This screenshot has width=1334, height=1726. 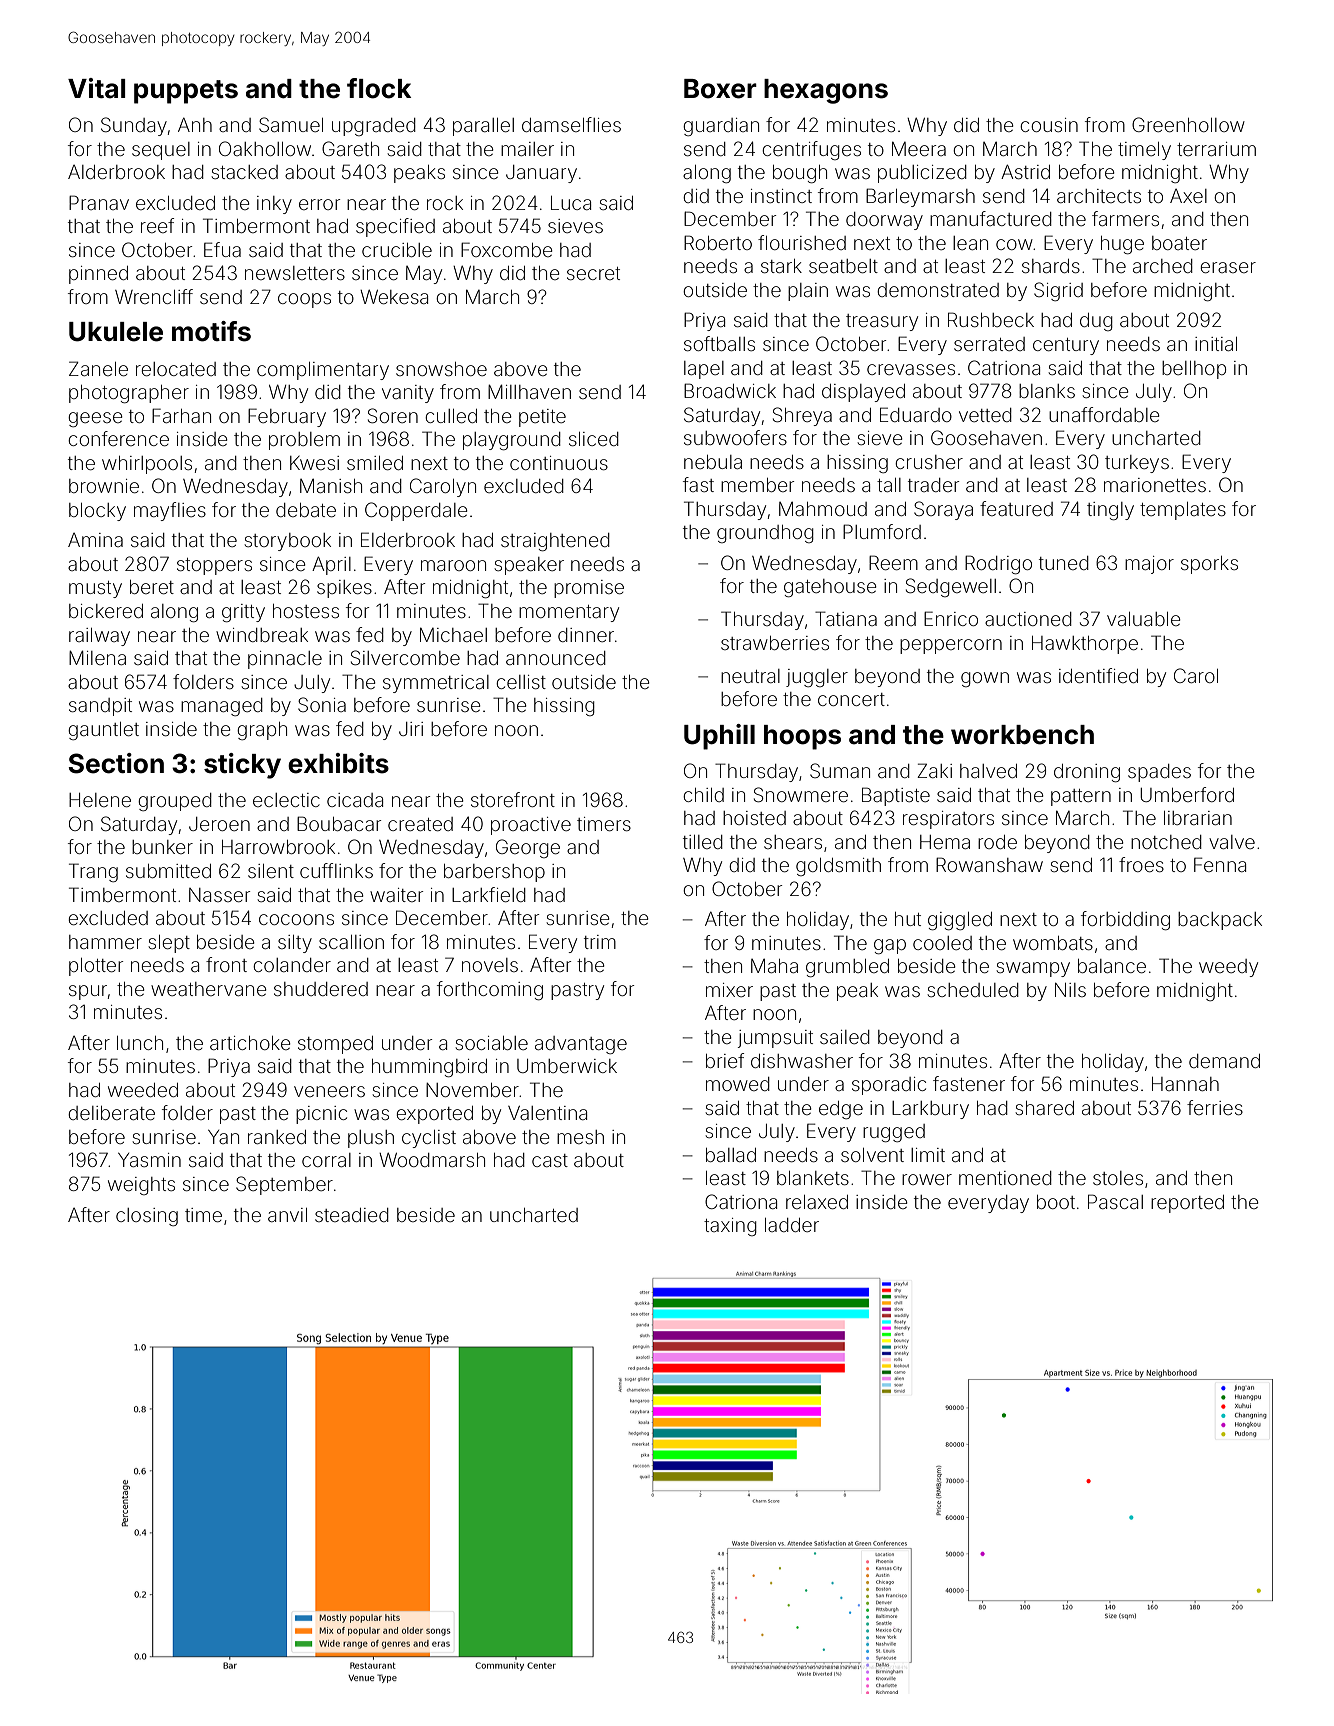 I want to click on damselflies, so click(x=571, y=124).
